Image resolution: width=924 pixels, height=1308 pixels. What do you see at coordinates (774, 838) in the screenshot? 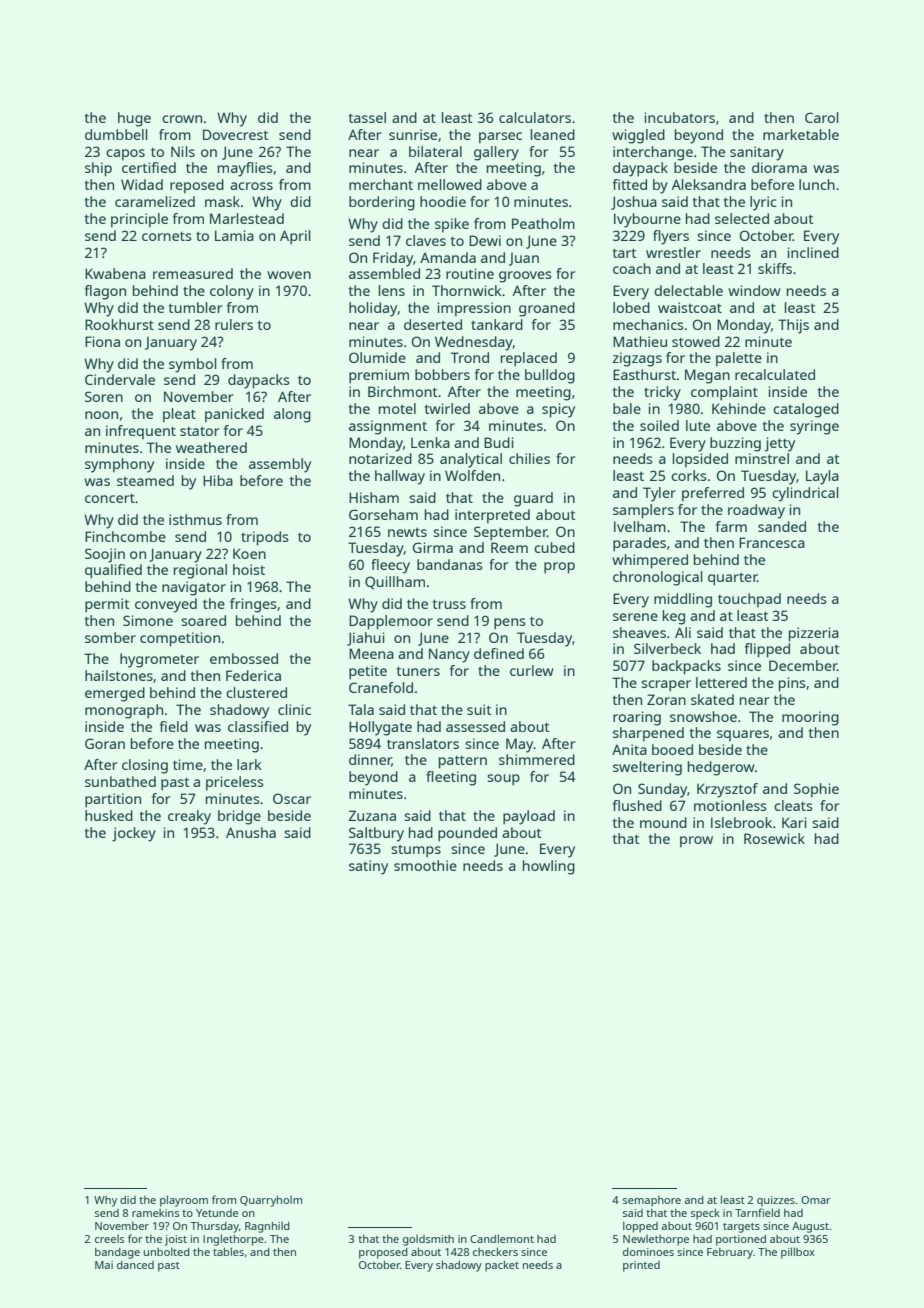
I see `Rosewick` at bounding box center [774, 838].
